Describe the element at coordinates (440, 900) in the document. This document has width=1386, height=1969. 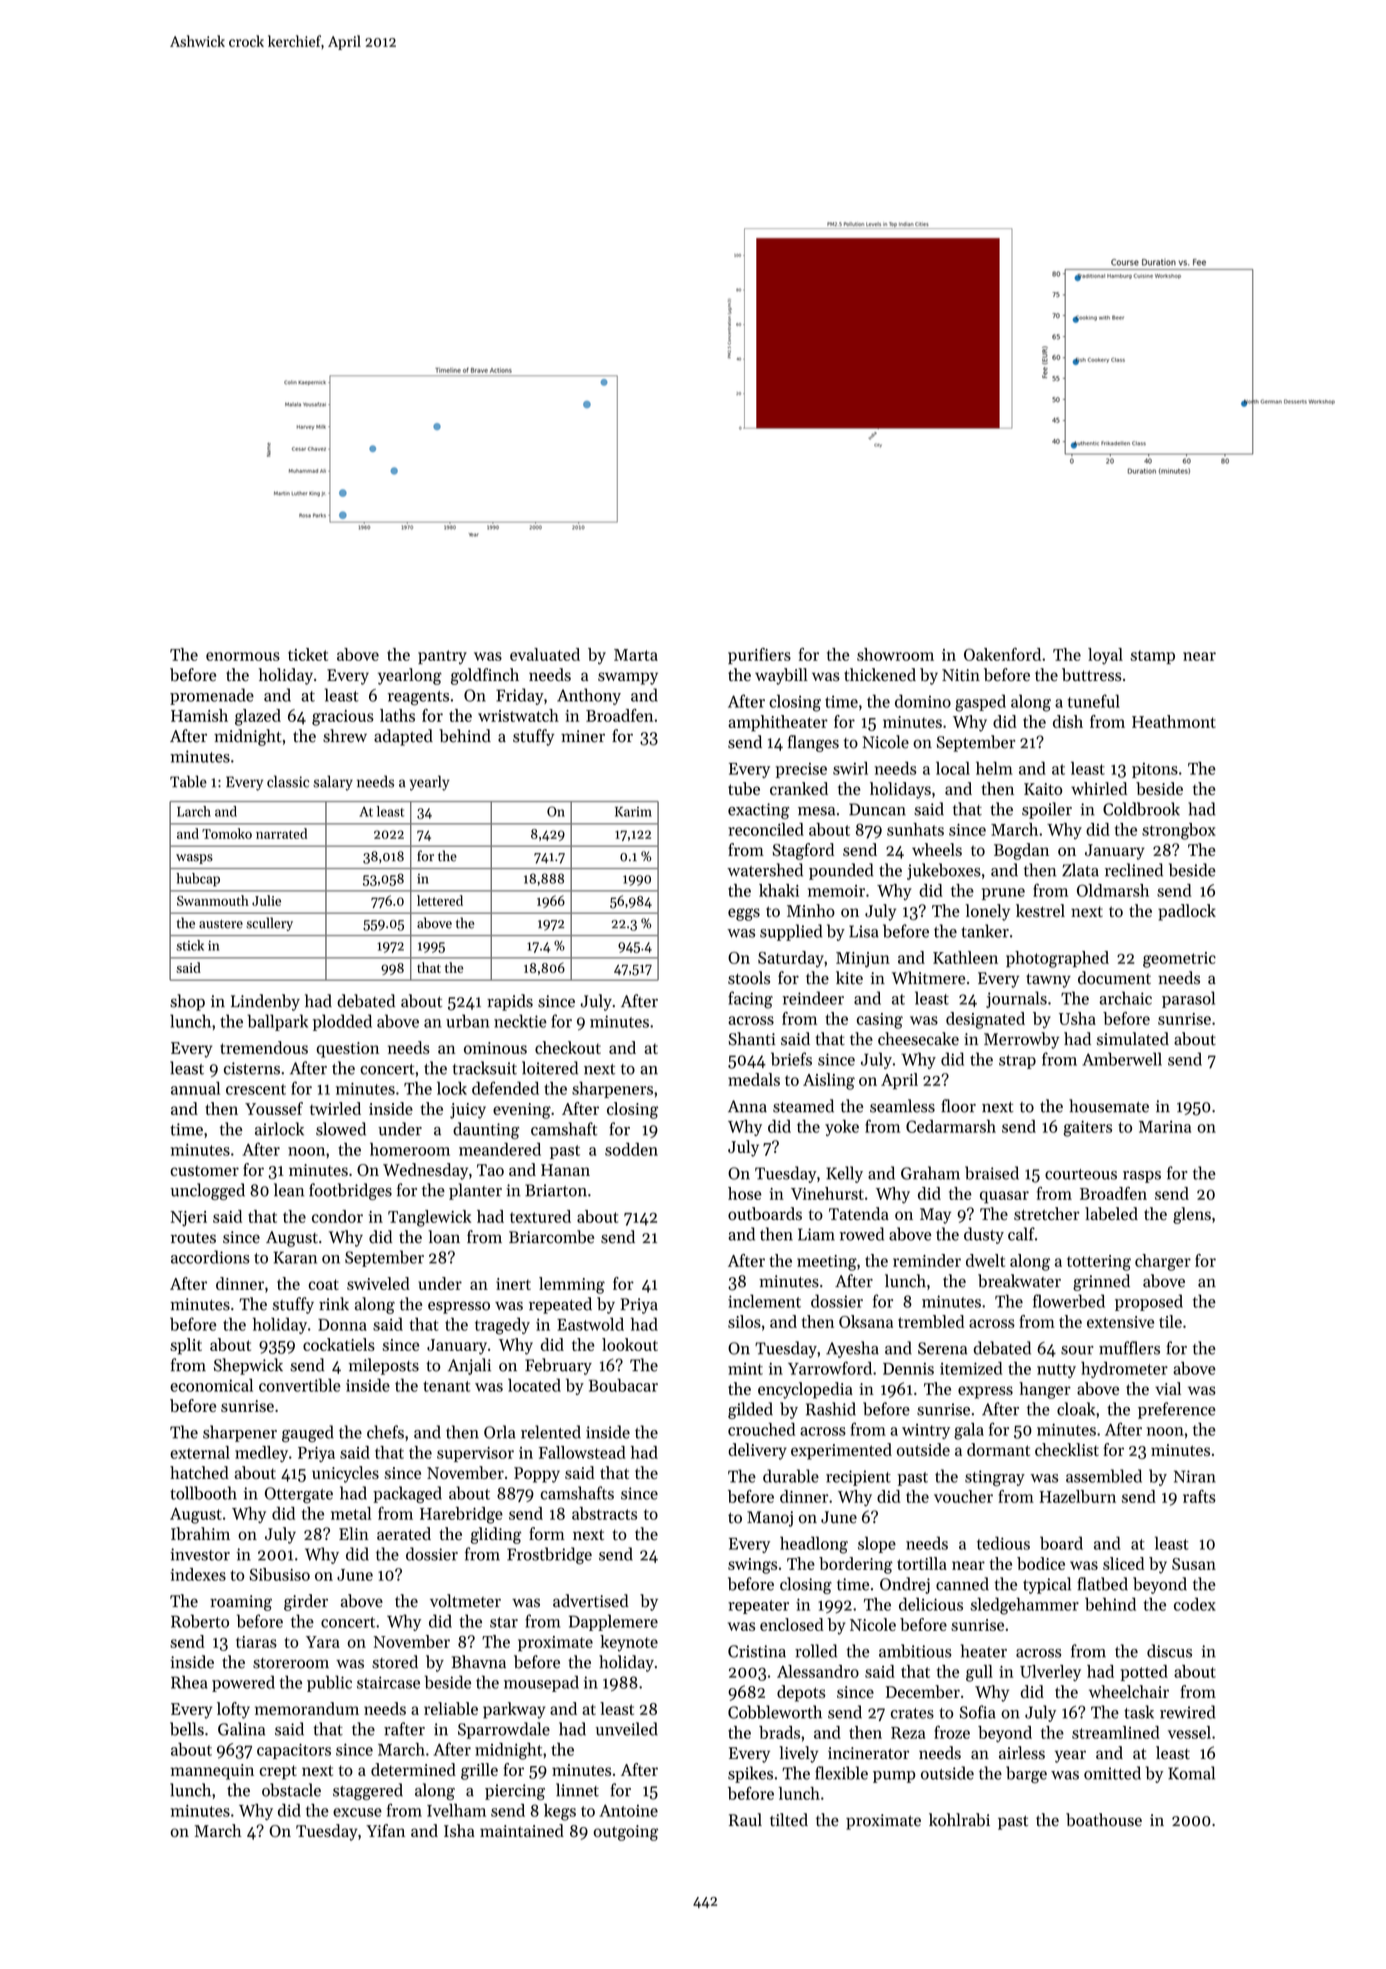
I see `lettered` at that location.
